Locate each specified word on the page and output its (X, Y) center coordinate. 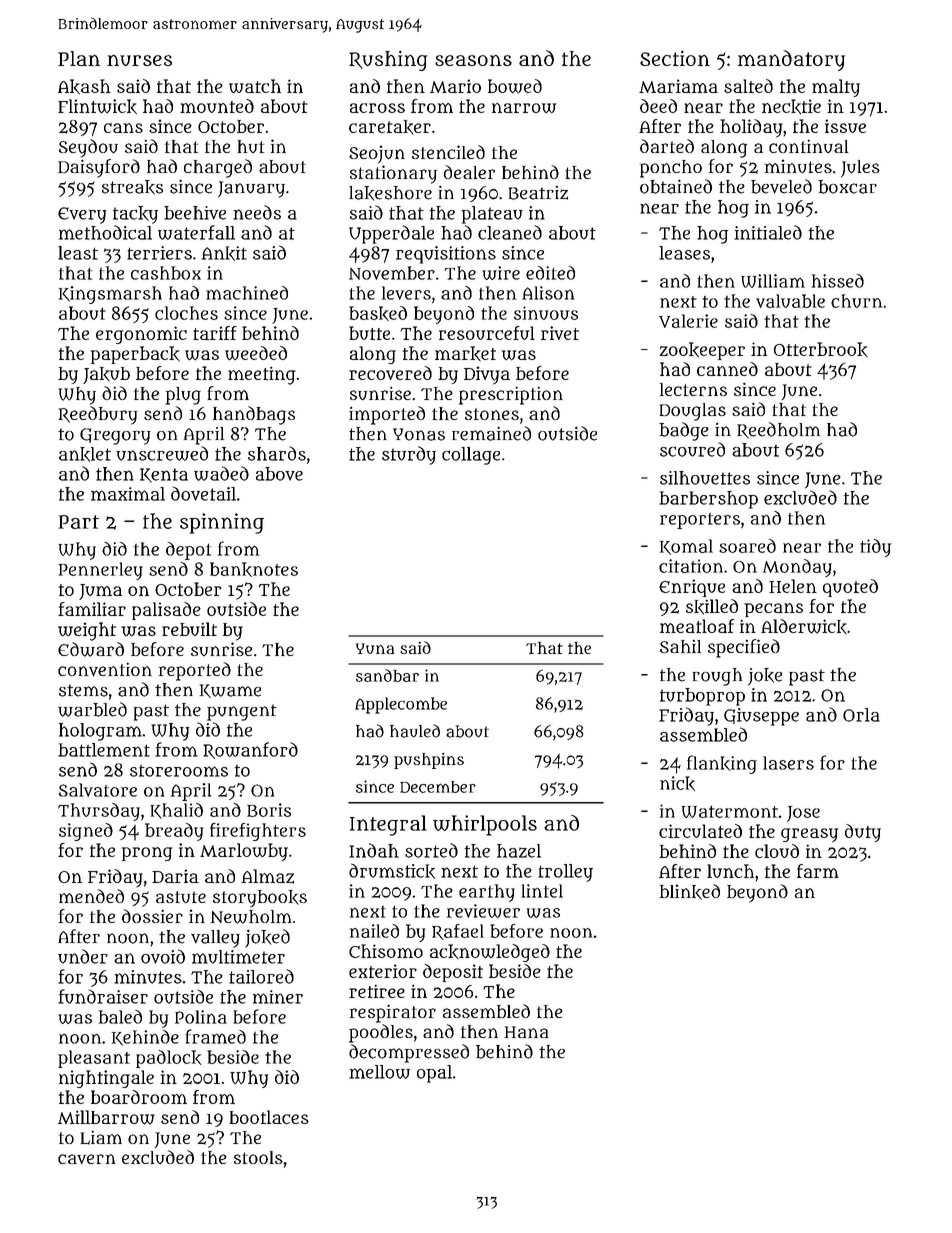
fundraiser (103, 996)
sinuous (546, 313)
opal (434, 1074)
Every (82, 215)
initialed (768, 232)
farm (818, 871)
